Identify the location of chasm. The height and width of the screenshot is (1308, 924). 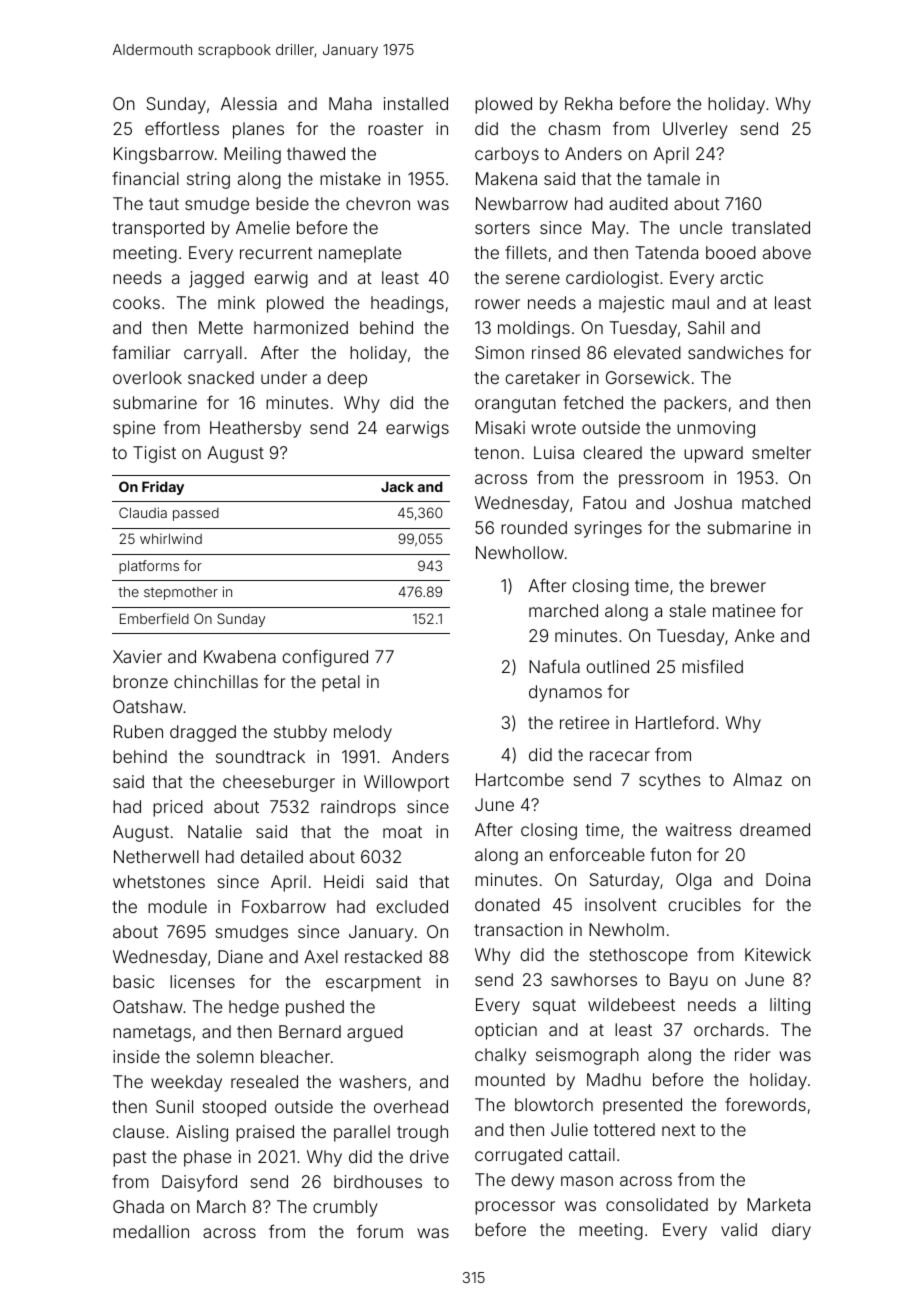
(574, 128).
